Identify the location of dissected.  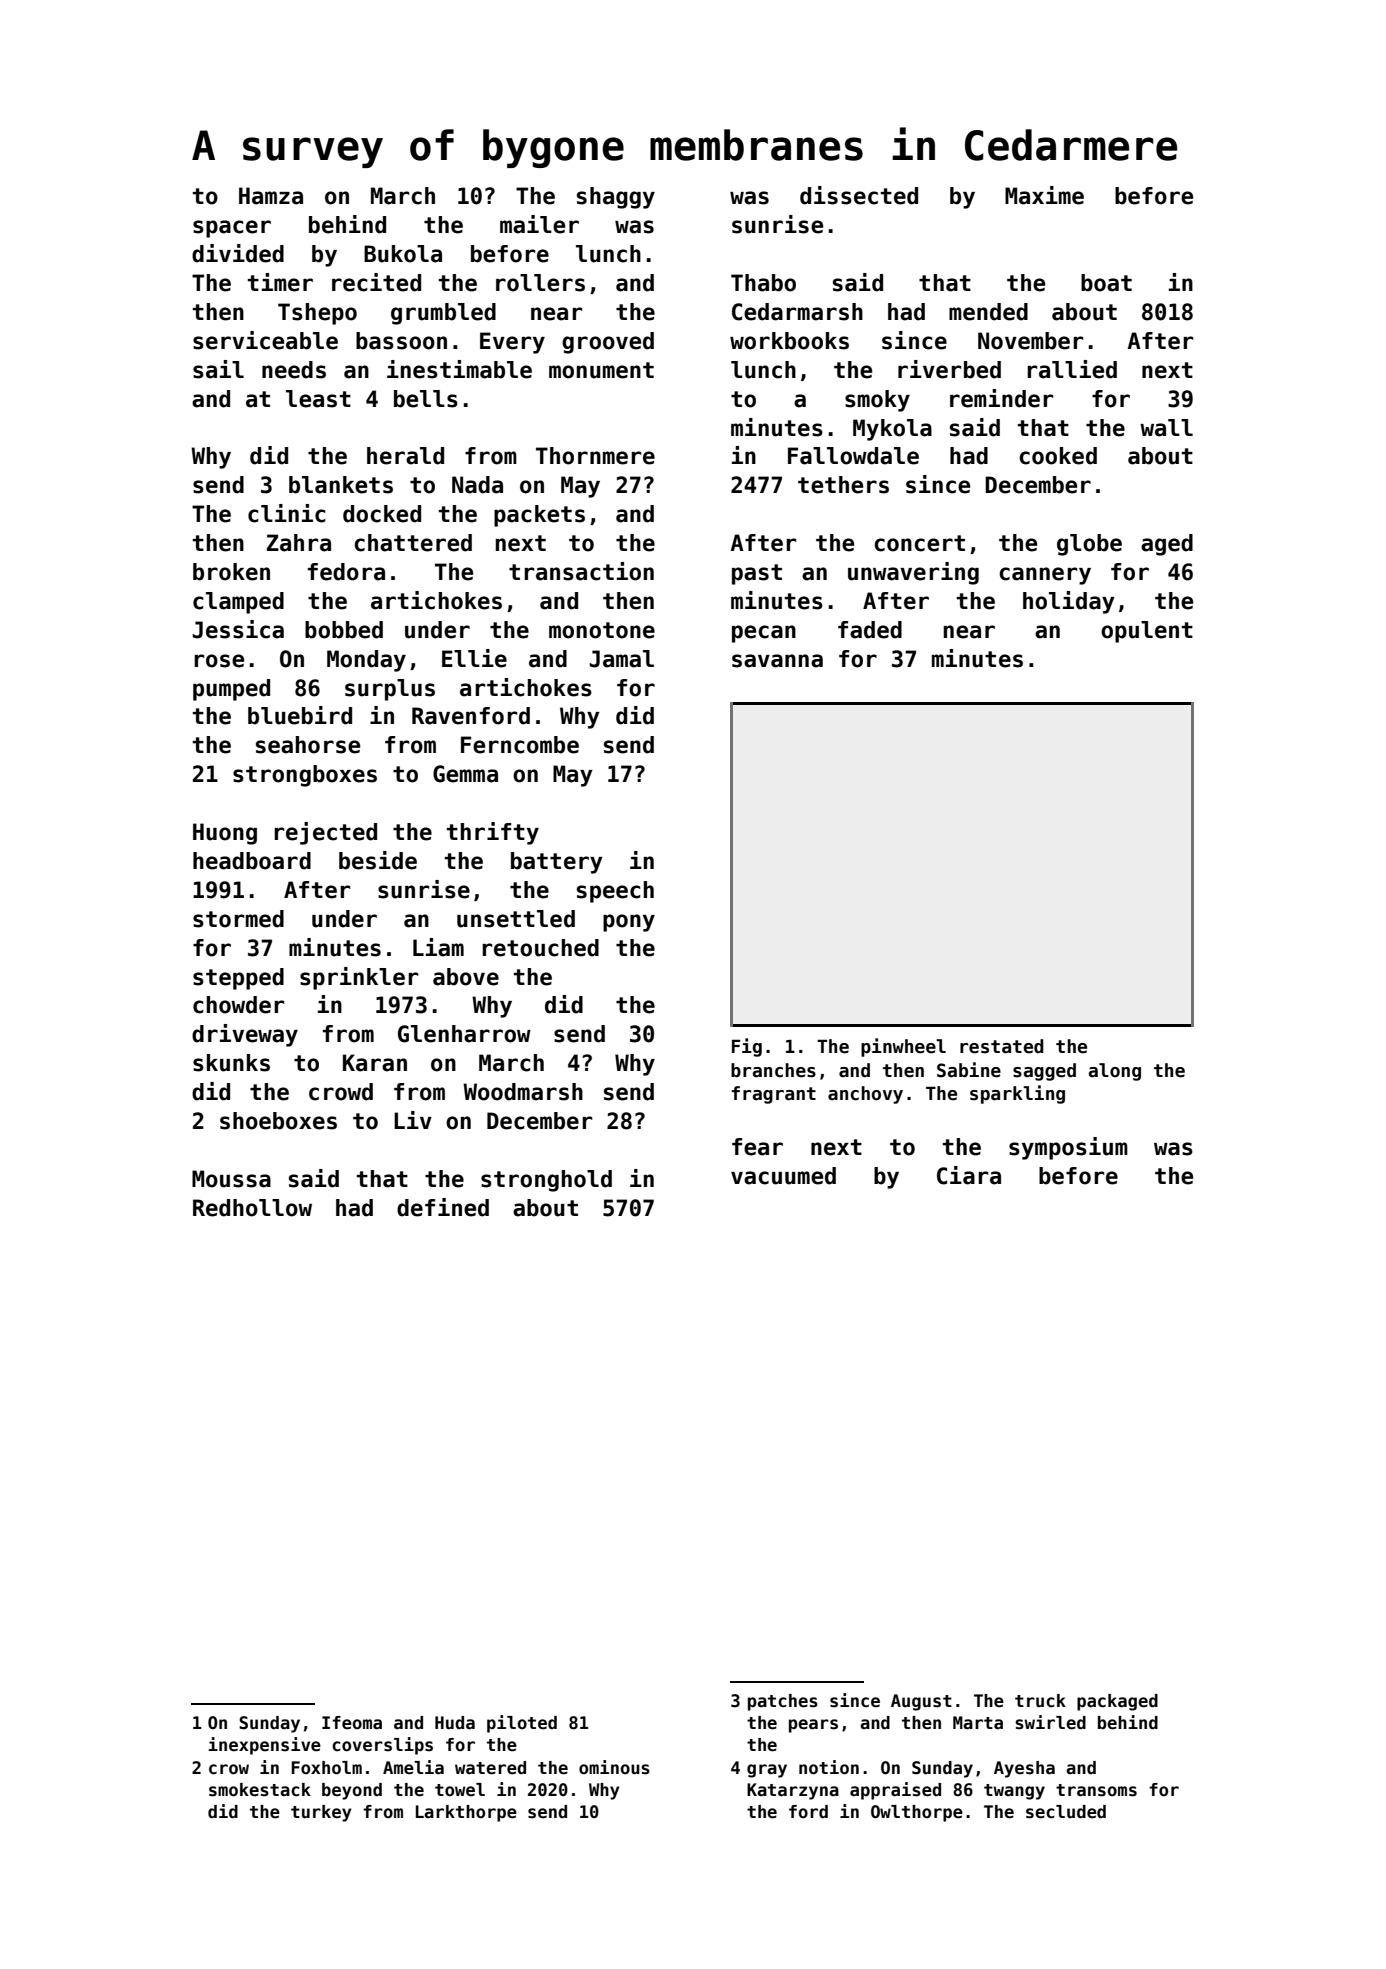
(859, 195).
